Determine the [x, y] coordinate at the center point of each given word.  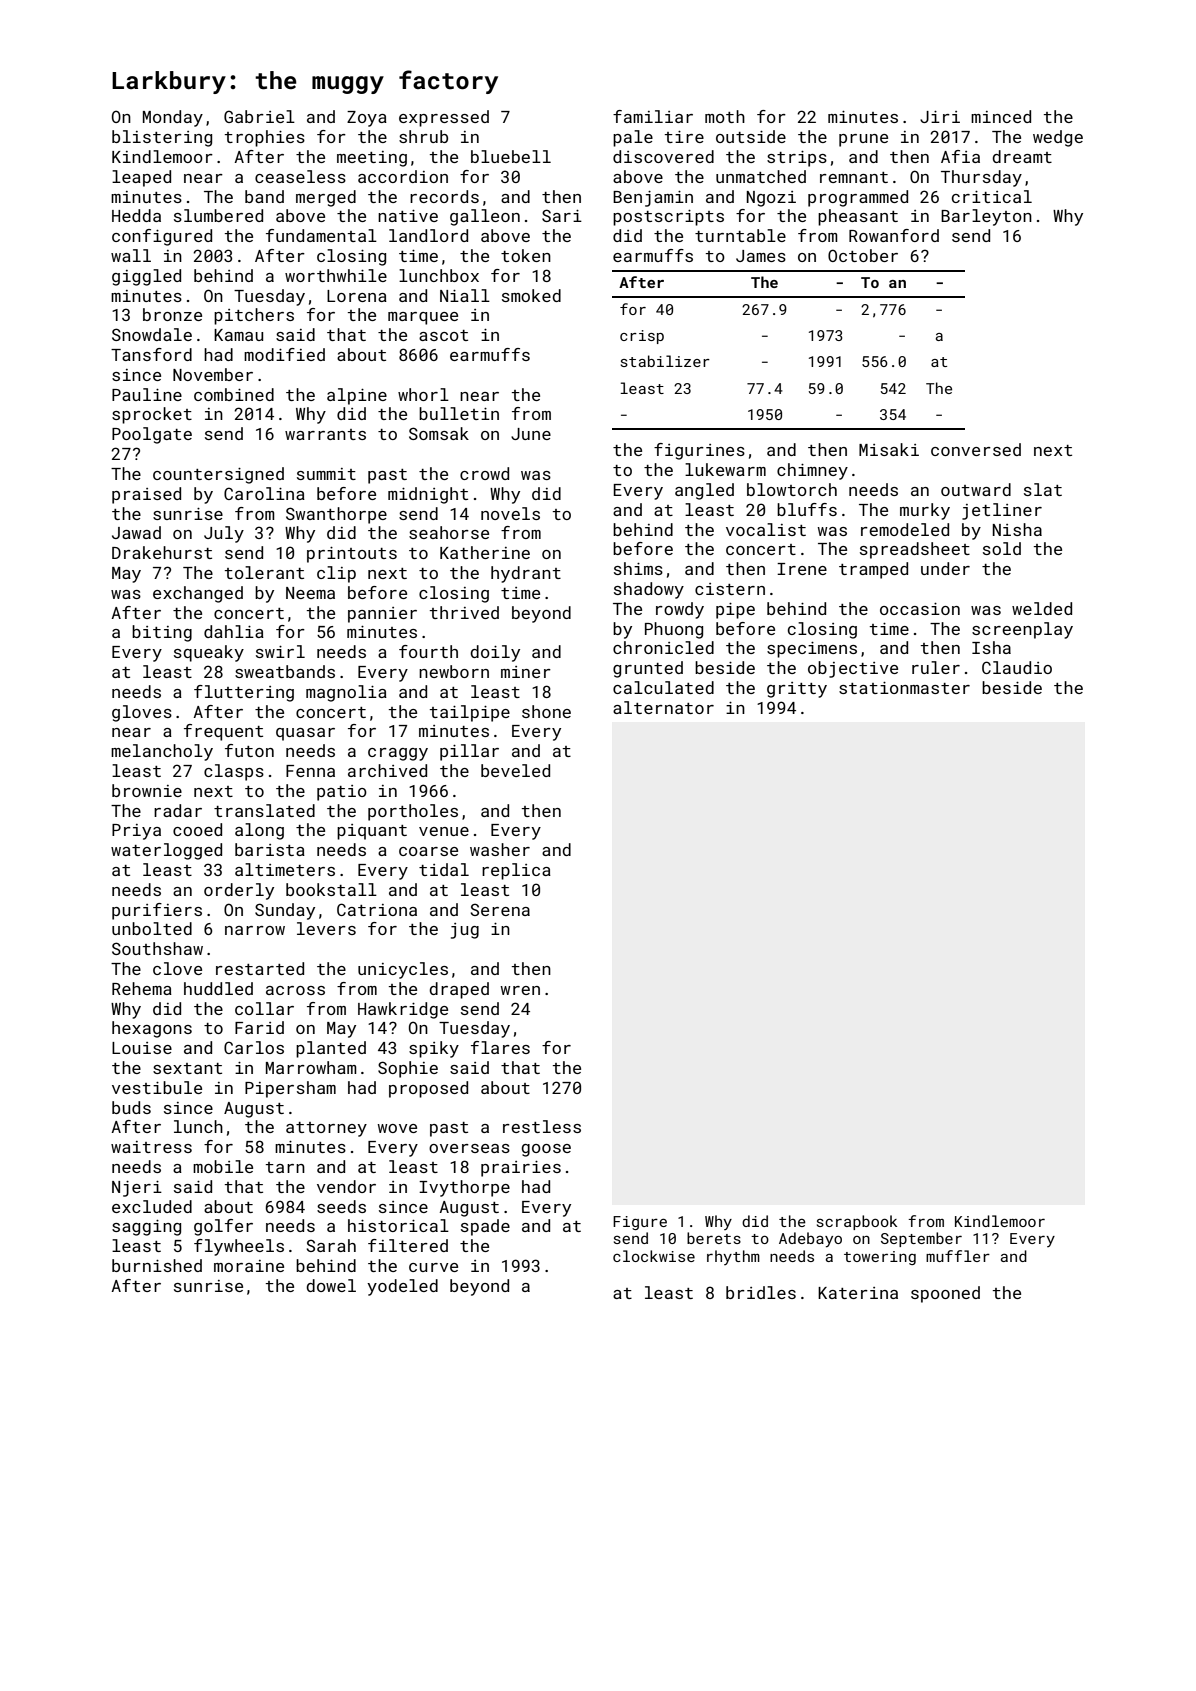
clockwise [654, 1256]
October [863, 255]
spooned [945, 1294]
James [761, 256]
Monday [173, 118]
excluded [152, 1206]
